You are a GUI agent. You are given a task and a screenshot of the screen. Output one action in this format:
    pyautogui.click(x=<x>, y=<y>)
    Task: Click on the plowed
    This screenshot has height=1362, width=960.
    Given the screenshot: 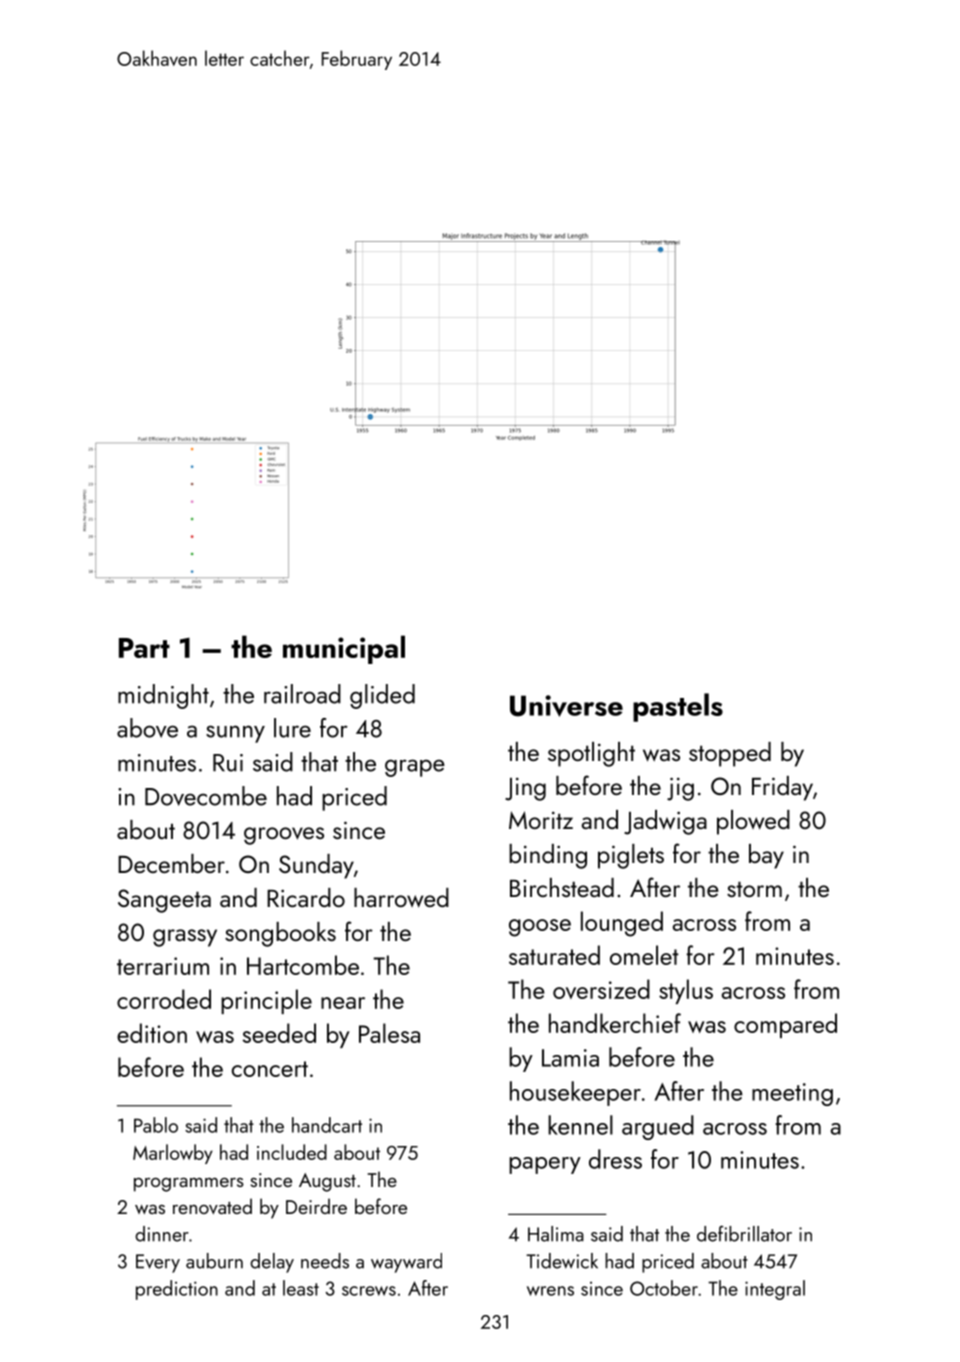 What is the action you would take?
    pyautogui.click(x=753, y=822)
